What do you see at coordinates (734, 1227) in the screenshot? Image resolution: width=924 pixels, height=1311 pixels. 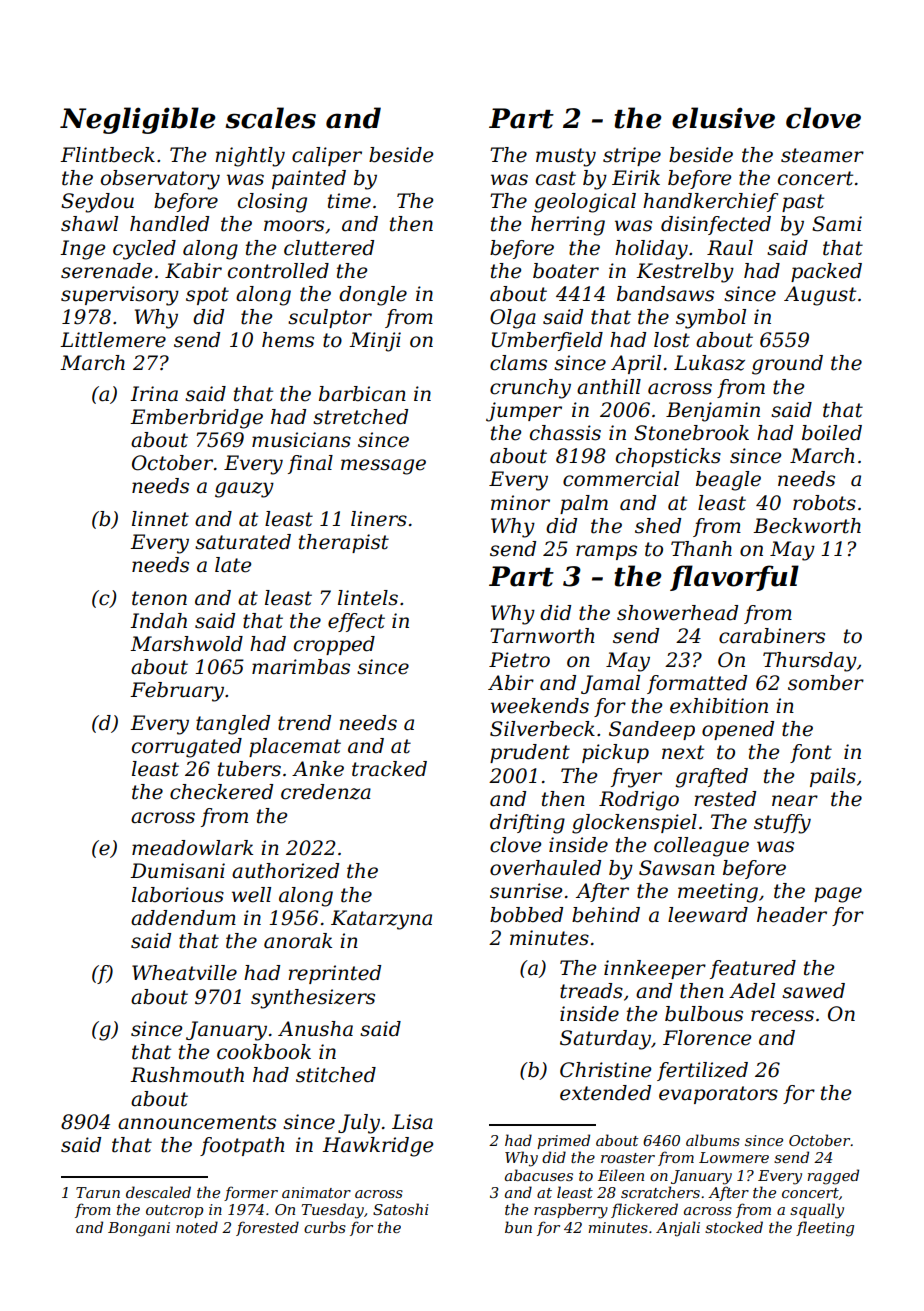 I see `stocked` at bounding box center [734, 1227].
